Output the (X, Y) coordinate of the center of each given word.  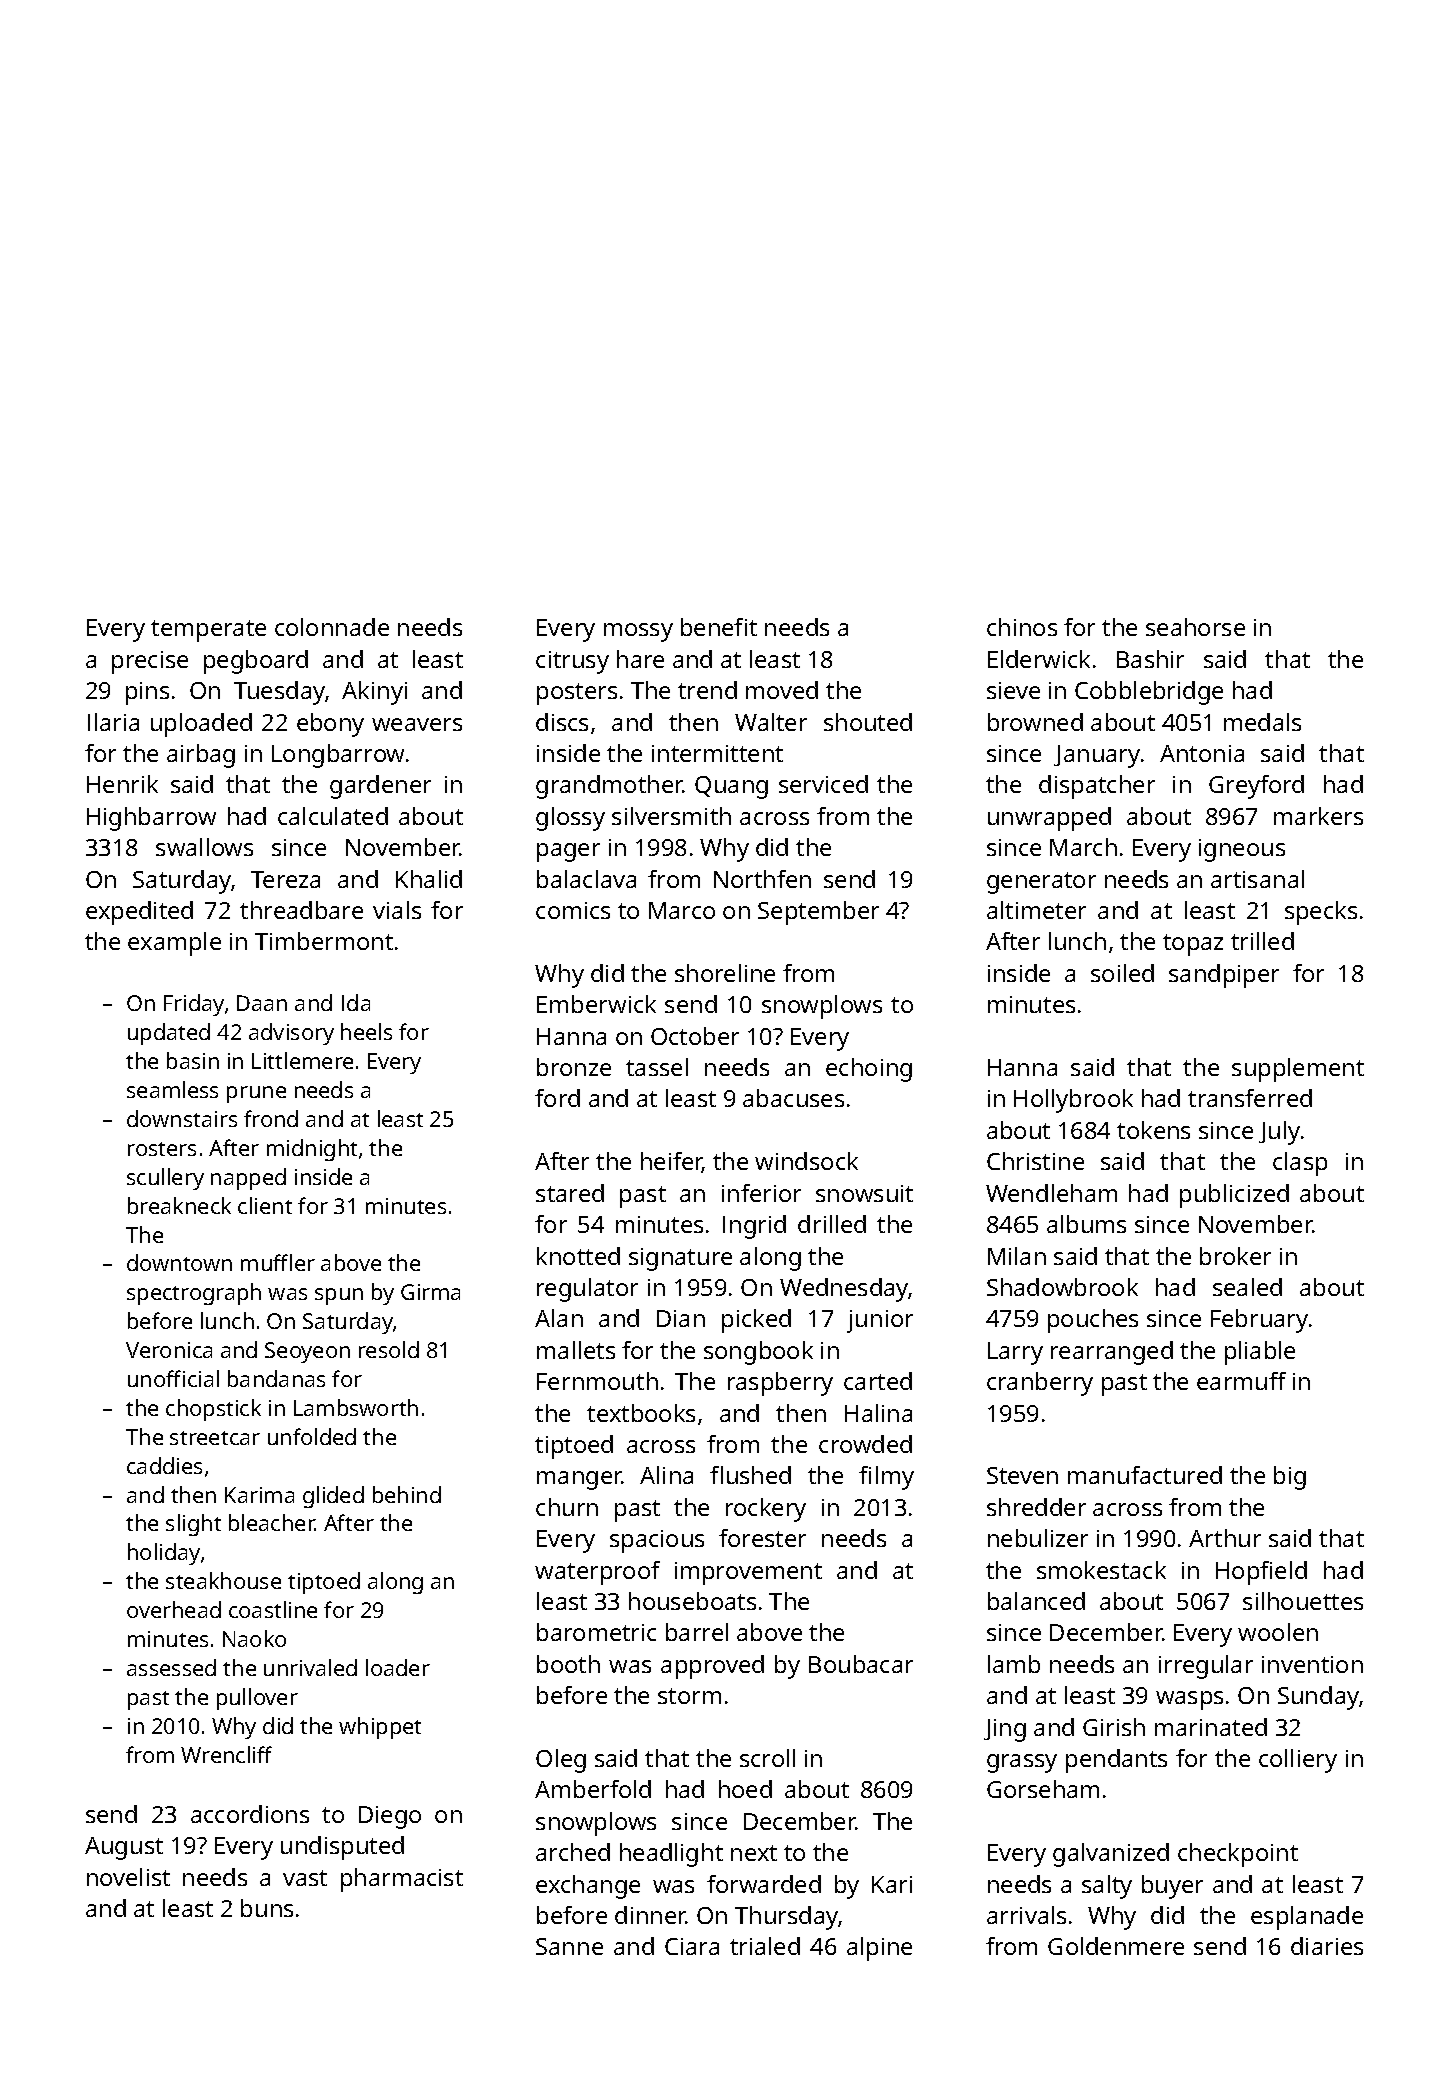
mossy (638, 632)
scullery (165, 1179)
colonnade (332, 627)
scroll (767, 1758)
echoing (869, 1070)
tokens (1153, 1130)
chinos (1022, 627)
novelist (128, 1877)
